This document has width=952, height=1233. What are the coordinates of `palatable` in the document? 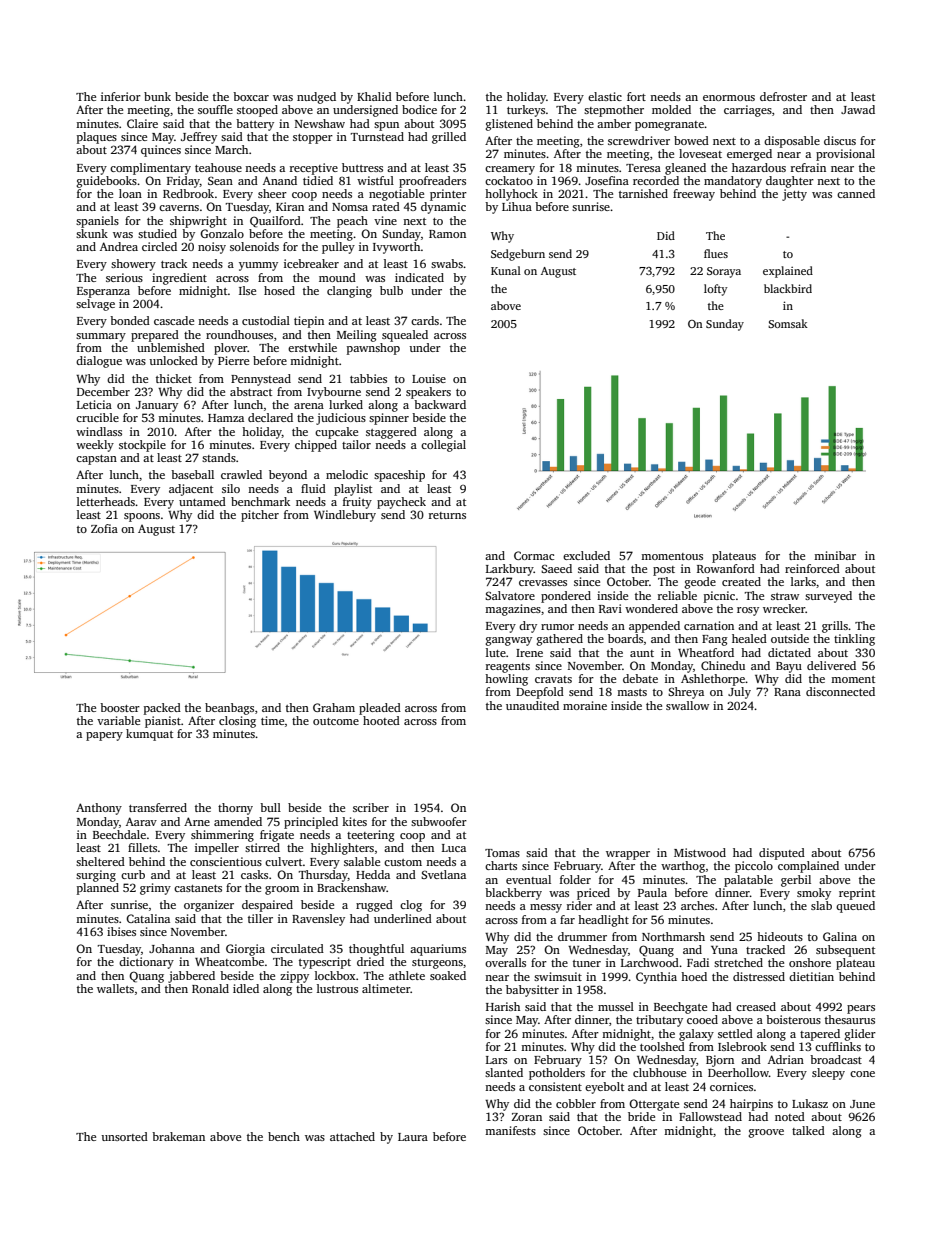 It's located at (748, 881).
